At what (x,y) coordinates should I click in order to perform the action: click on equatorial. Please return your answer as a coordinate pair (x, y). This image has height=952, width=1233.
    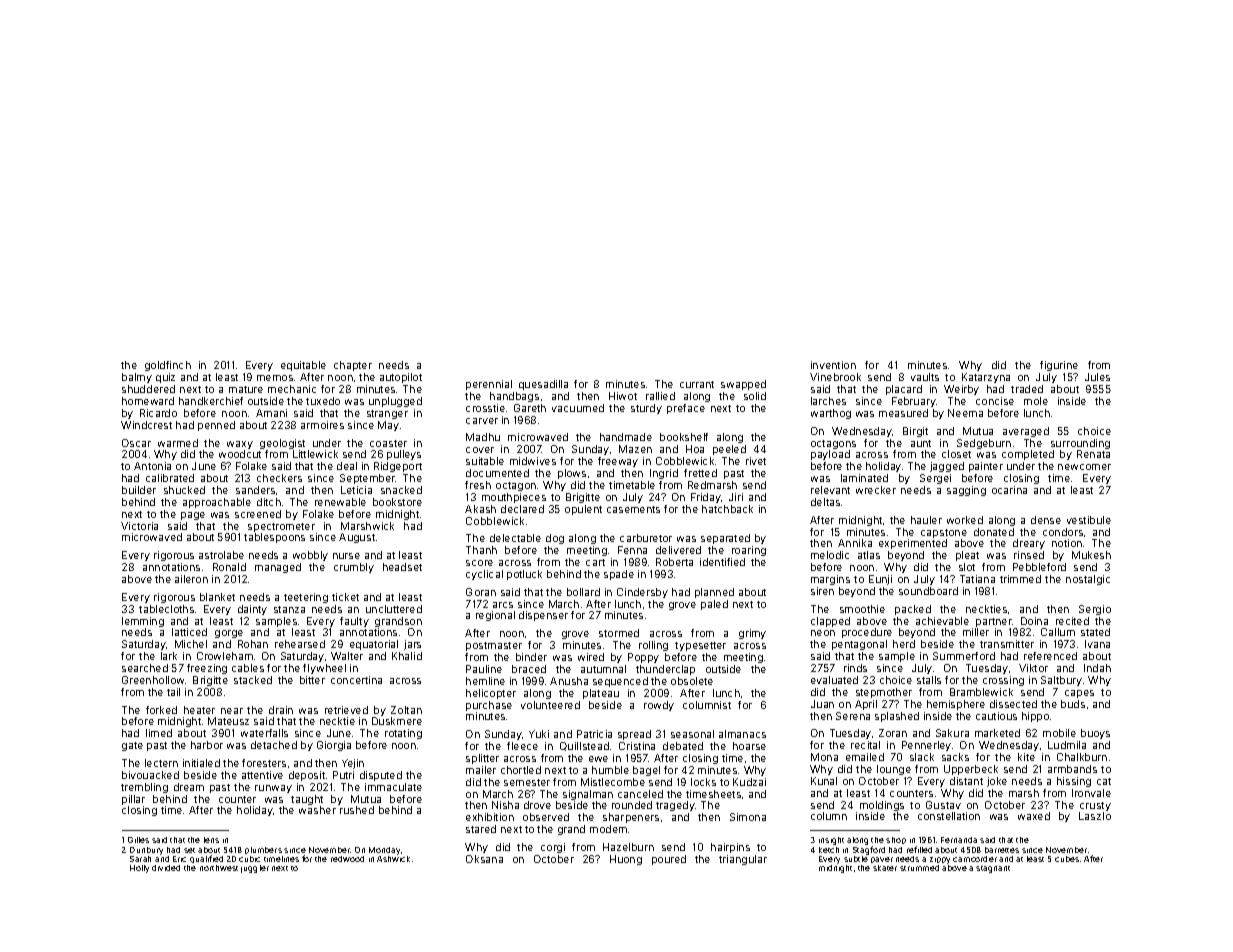
    Looking at the image, I should click on (374, 645).
